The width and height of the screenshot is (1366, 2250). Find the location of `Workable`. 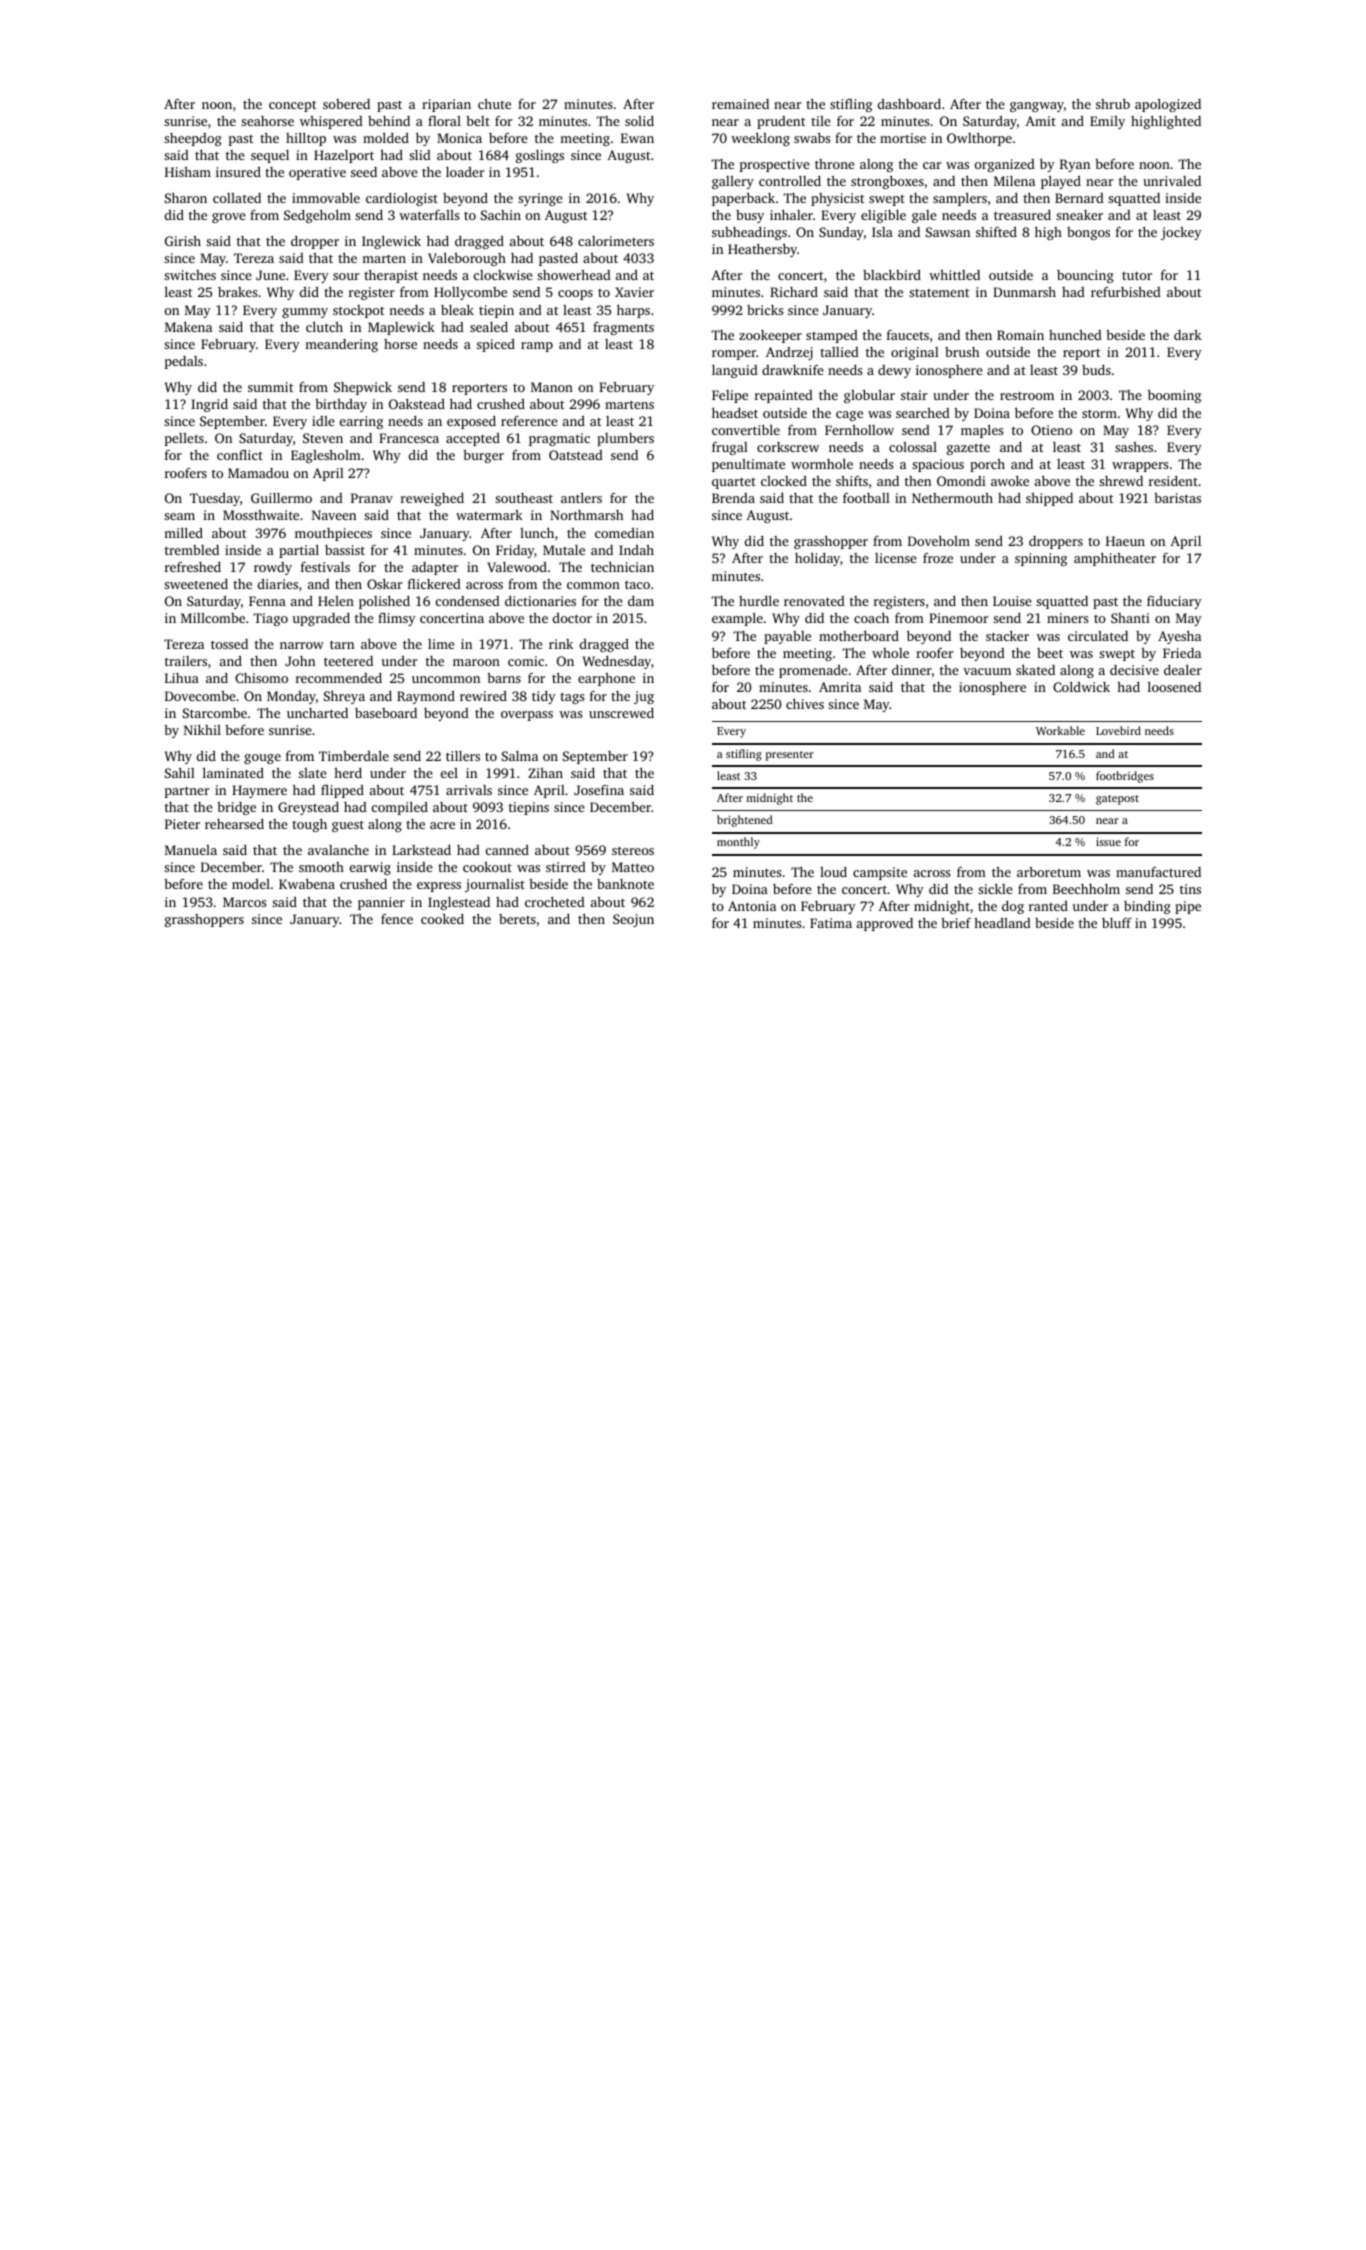

Workable is located at coordinates (1060, 730).
